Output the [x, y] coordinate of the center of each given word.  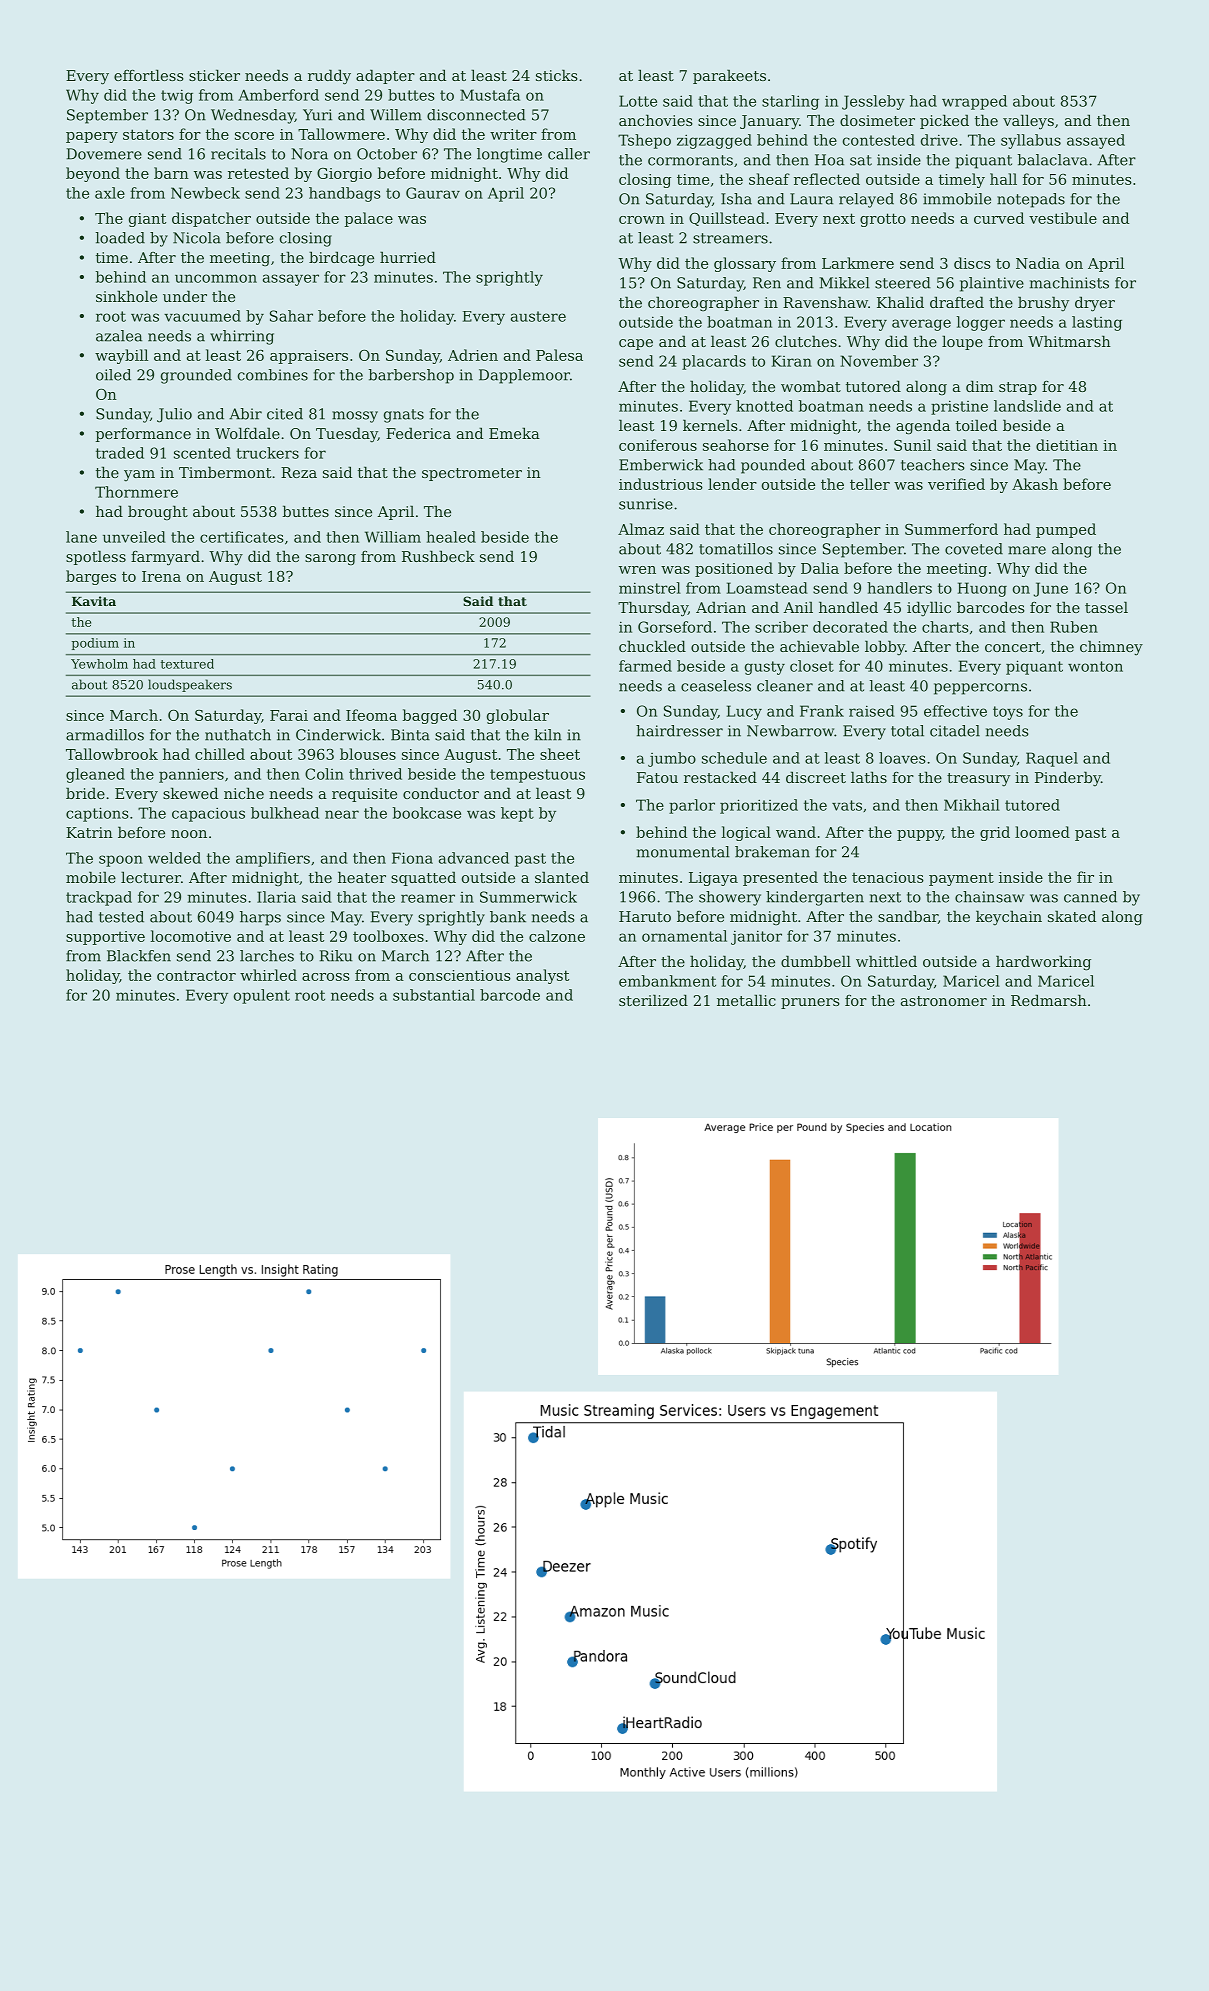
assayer [291, 280]
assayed [1096, 141]
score [254, 136]
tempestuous [537, 776]
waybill [121, 356]
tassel [1106, 607]
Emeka [514, 433]
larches [267, 956]
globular [518, 716]
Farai [289, 715]
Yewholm [99, 664]
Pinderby [1068, 779]
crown [642, 220]
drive [939, 140]
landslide [1027, 406]
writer [513, 134]
